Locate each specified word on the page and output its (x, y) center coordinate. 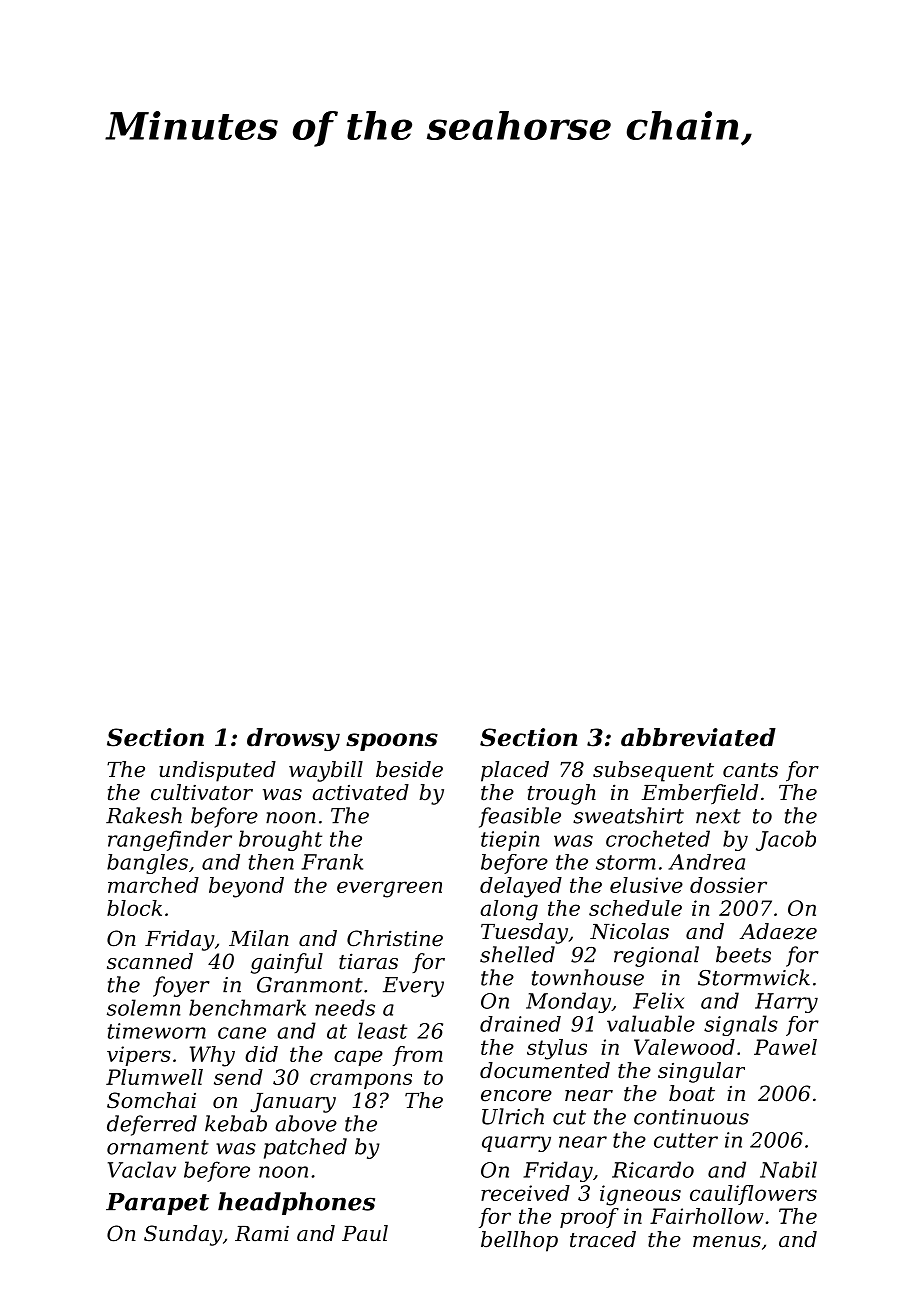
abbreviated (698, 737)
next (718, 816)
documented (545, 1070)
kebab (236, 1123)
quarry (516, 1144)
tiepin (510, 841)
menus (727, 1242)
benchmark (247, 1007)
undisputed (217, 771)
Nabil (788, 1169)
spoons (392, 742)
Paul (365, 1233)
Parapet (157, 1204)
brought (280, 840)
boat (692, 1093)
